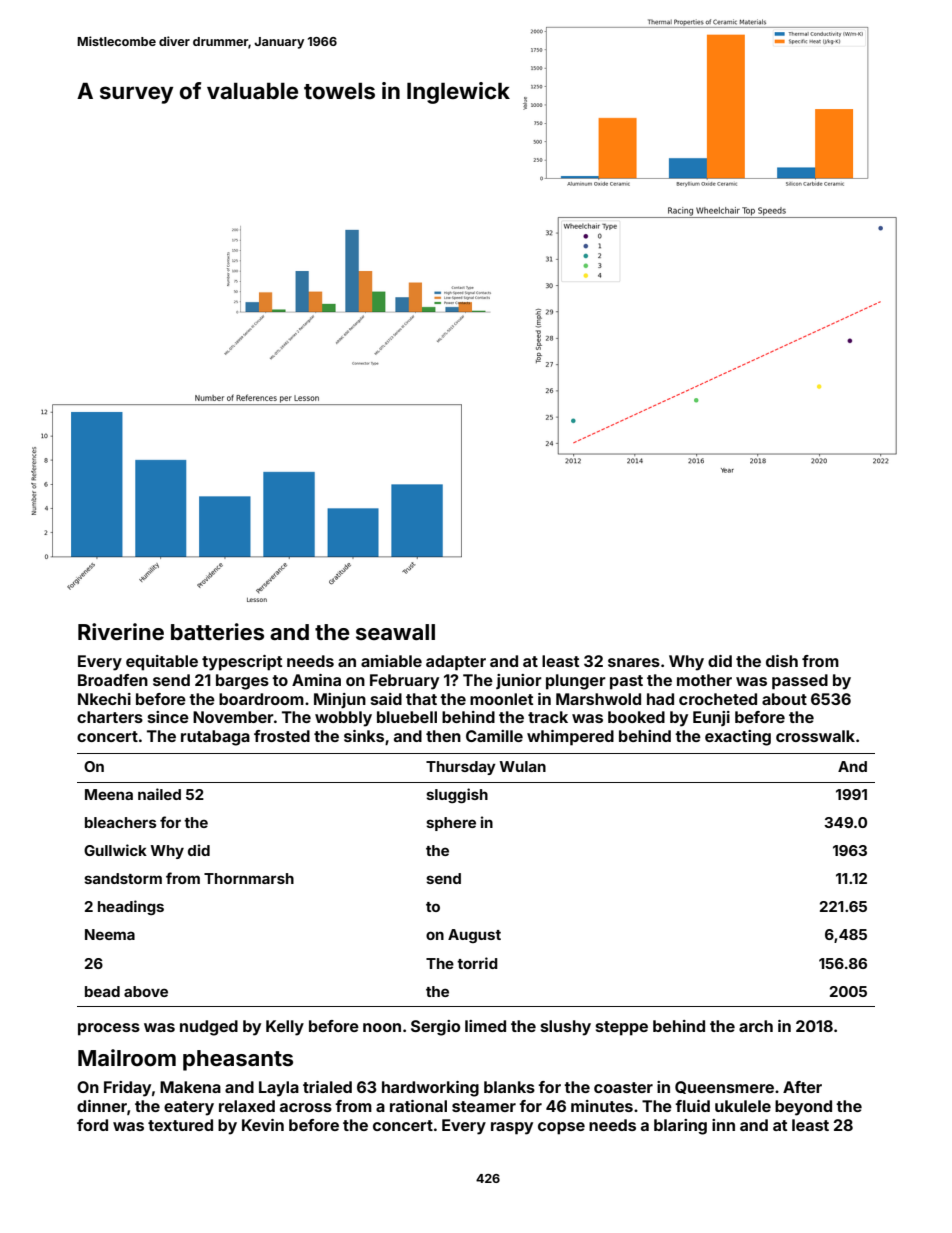 The width and height of the screenshot is (952, 1233). Describe the element at coordinates (782, 661) in the screenshot. I see `dish` at that location.
